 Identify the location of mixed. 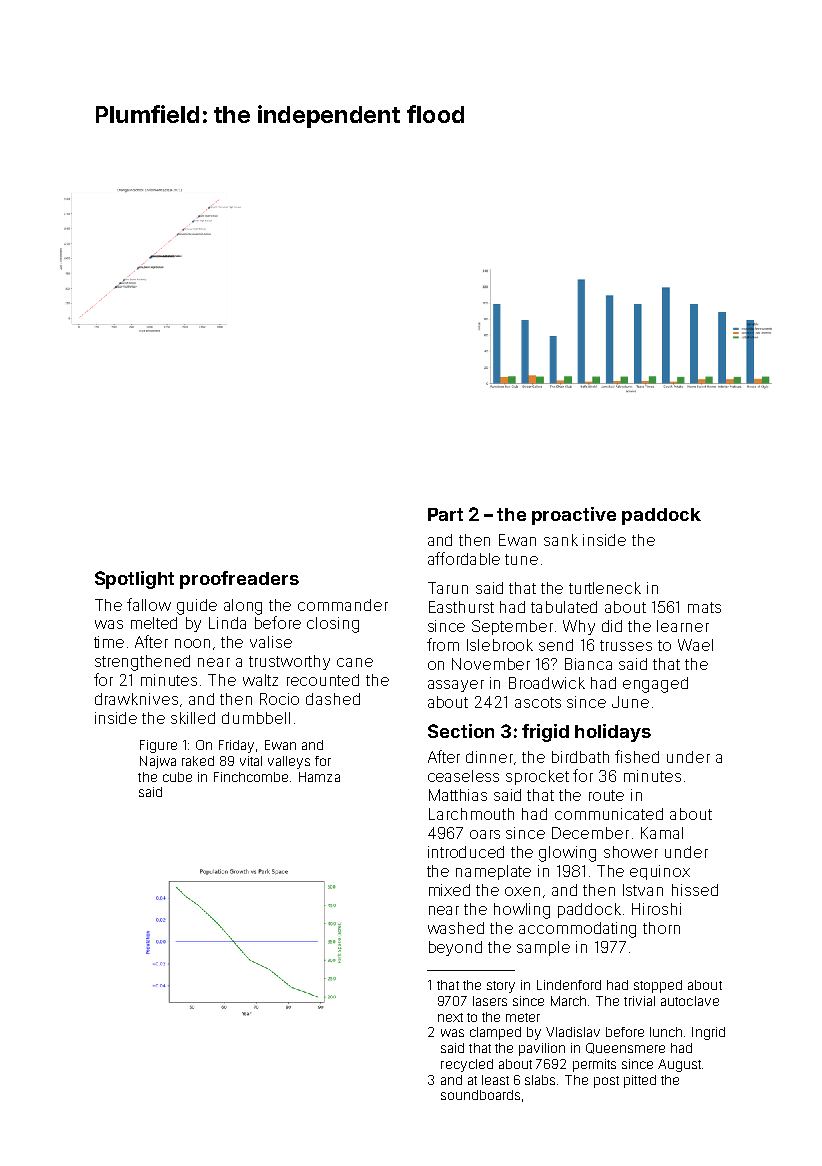
(449, 890).
